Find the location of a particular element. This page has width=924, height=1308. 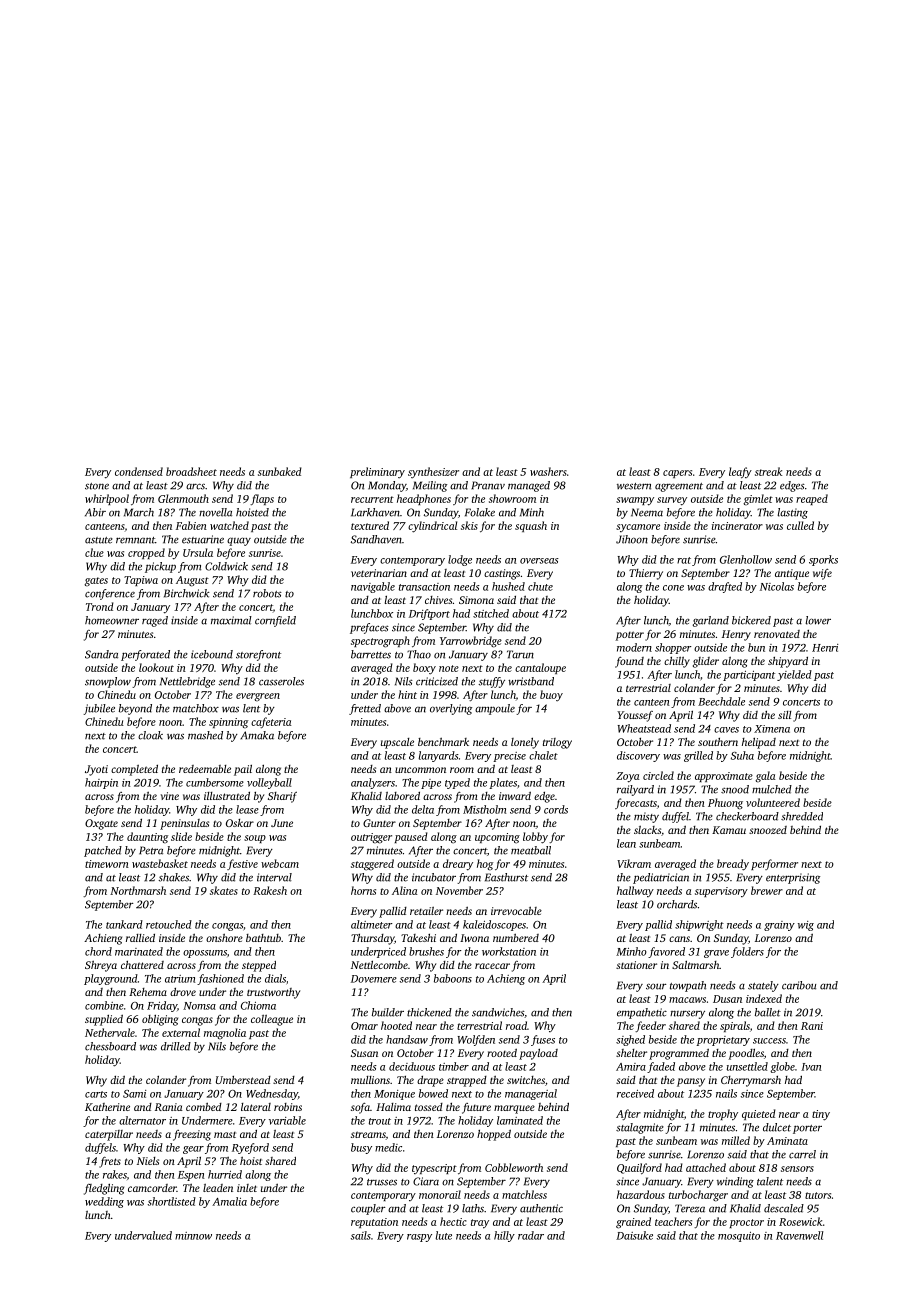

Jyoti is located at coordinates (96, 770).
